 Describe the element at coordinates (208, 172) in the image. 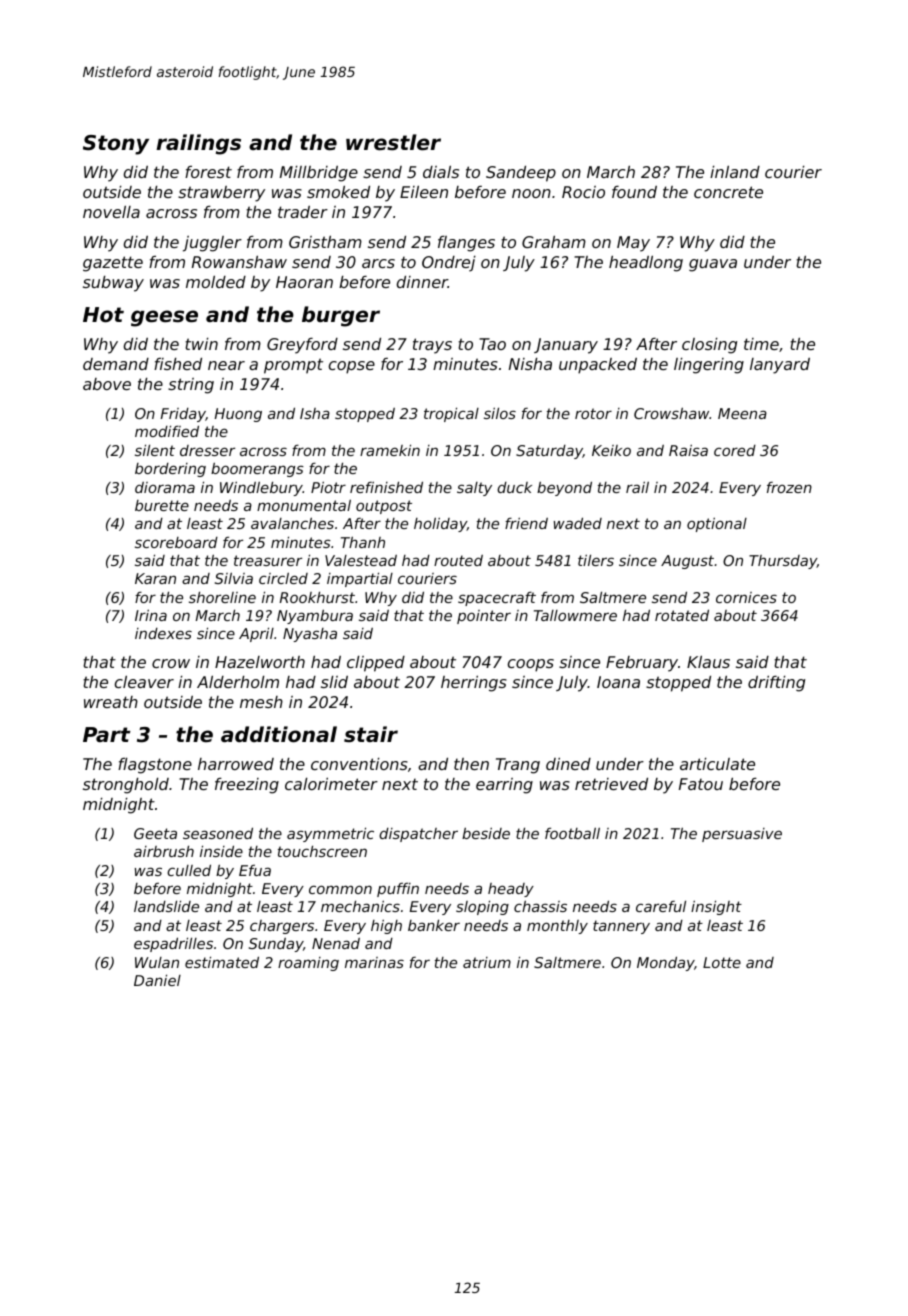

I see `forest` at that location.
